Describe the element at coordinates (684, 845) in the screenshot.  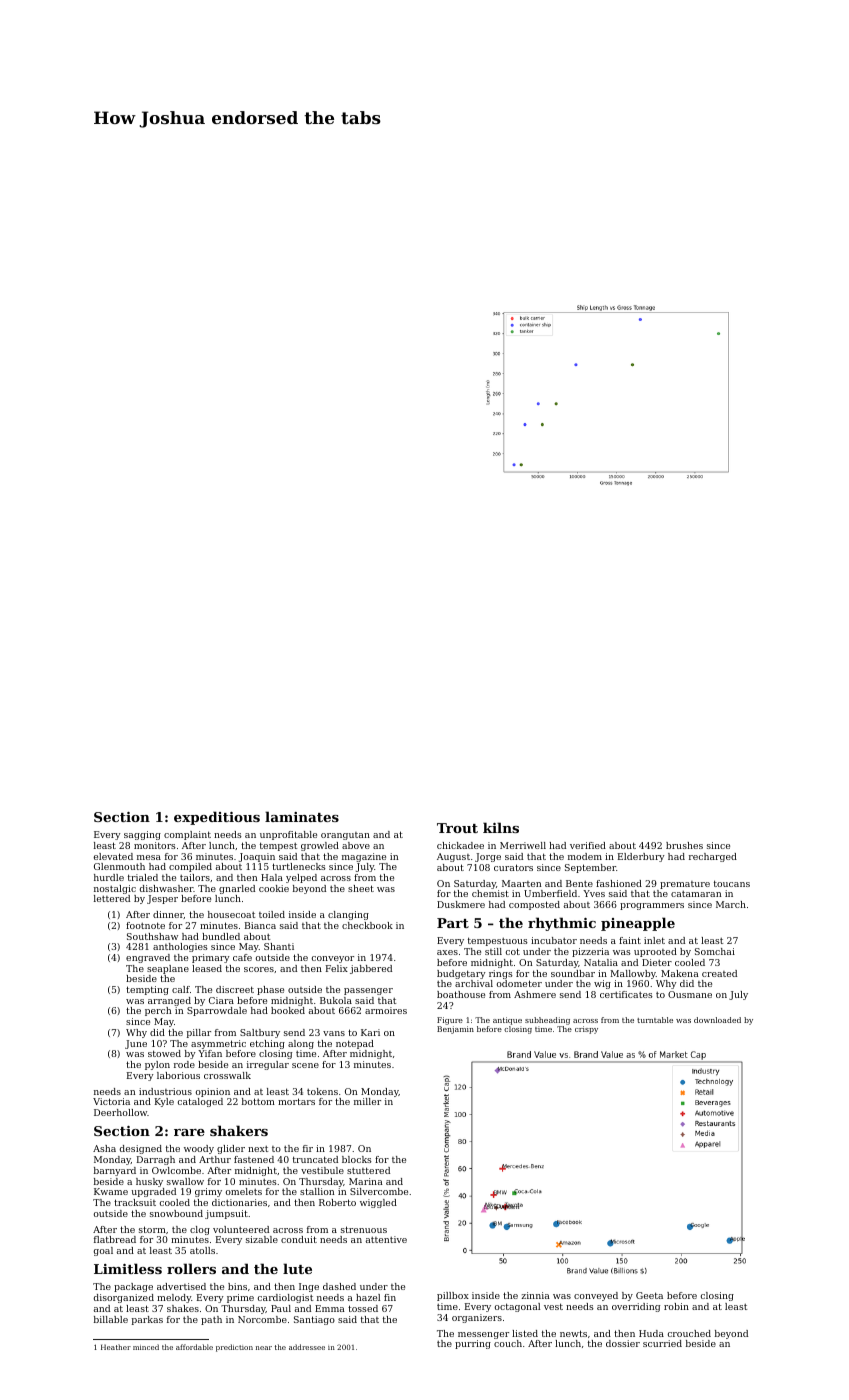
I see `brushes` at that location.
